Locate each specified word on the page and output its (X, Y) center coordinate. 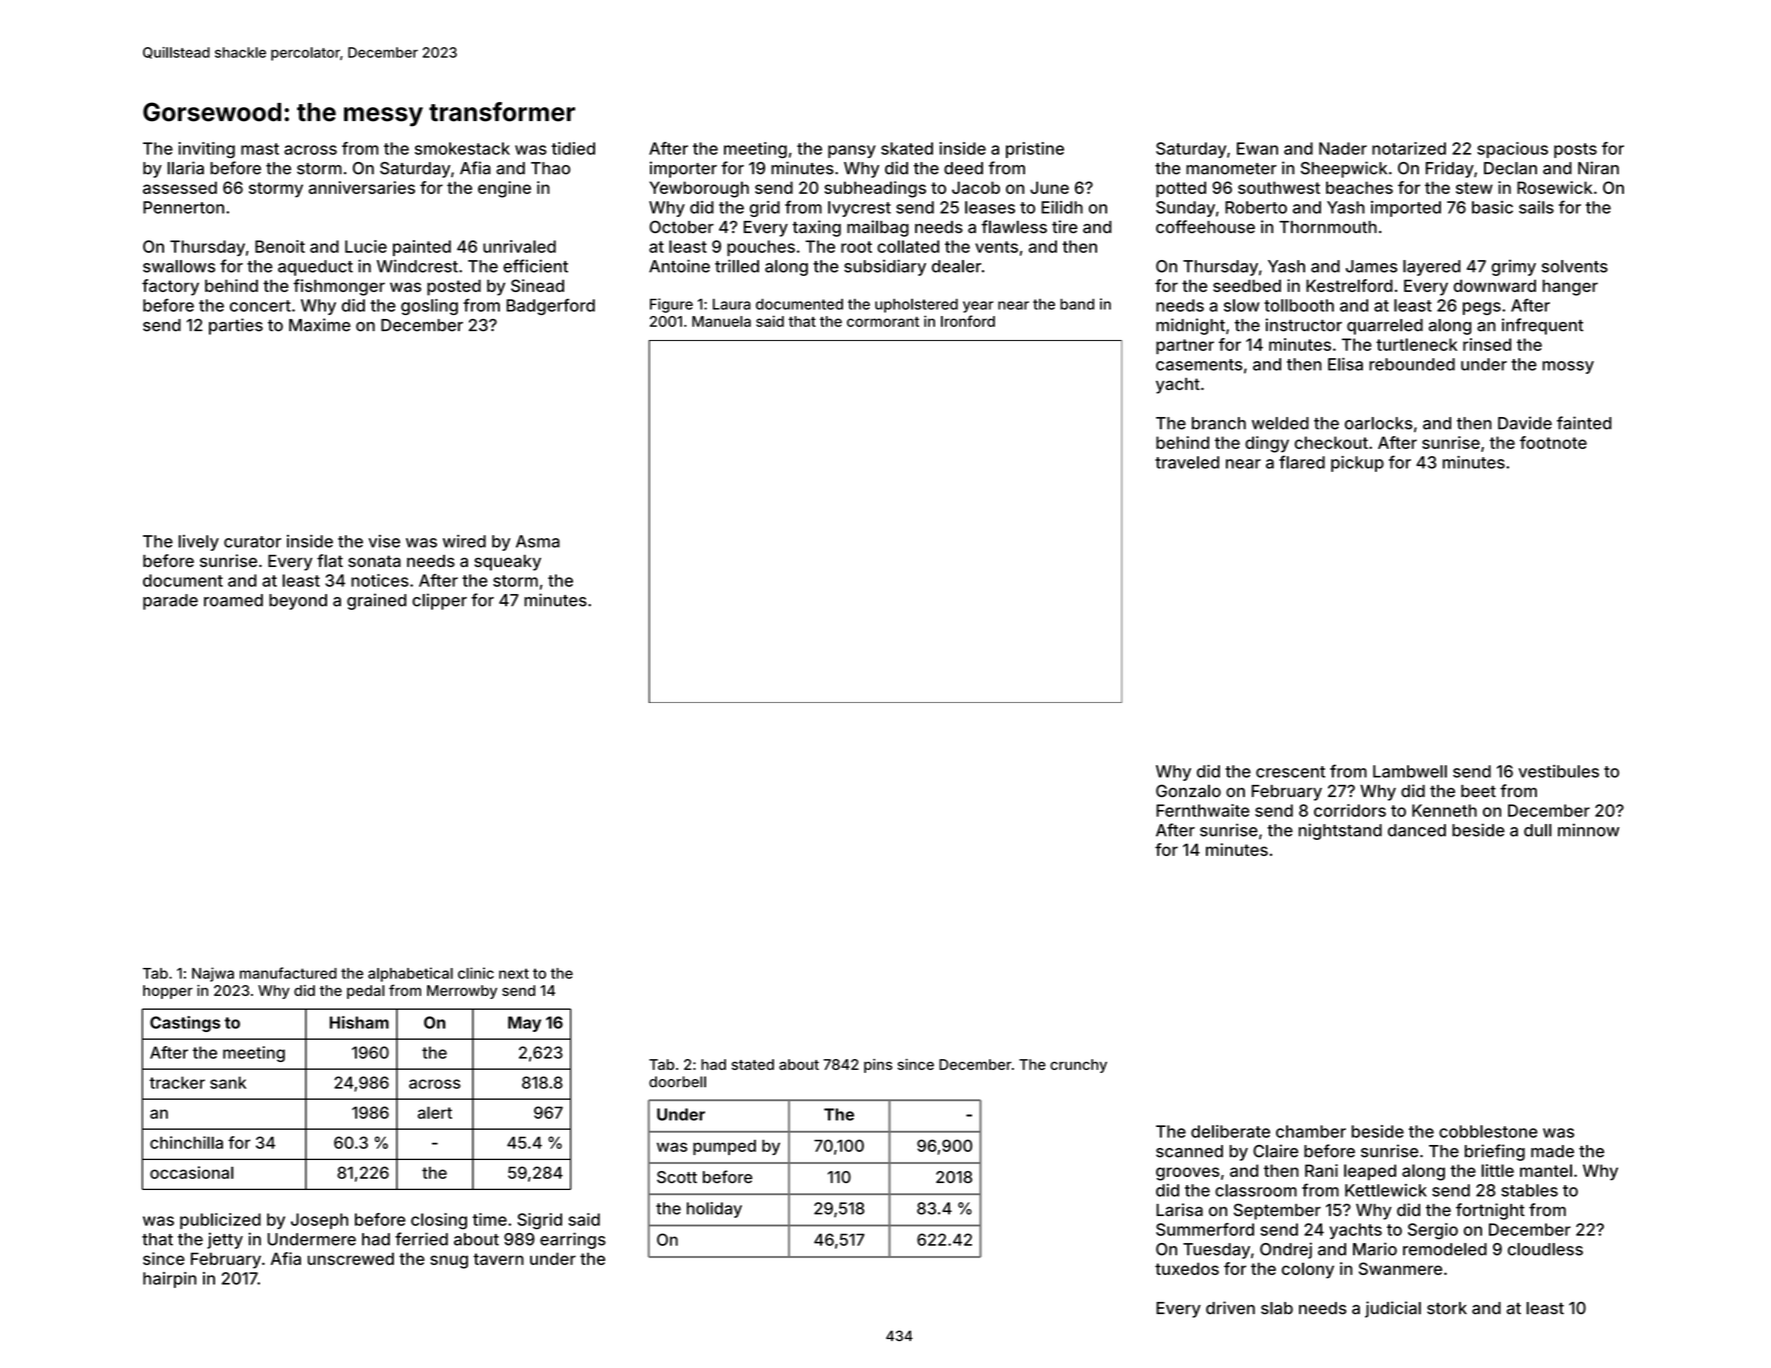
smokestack (462, 148)
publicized (220, 1221)
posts (1575, 150)
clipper (439, 601)
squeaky (507, 563)
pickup (1357, 464)
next (514, 973)
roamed (233, 600)
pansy (852, 151)
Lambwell (1410, 771)
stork (1447, 1308)
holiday (714, 1210)
